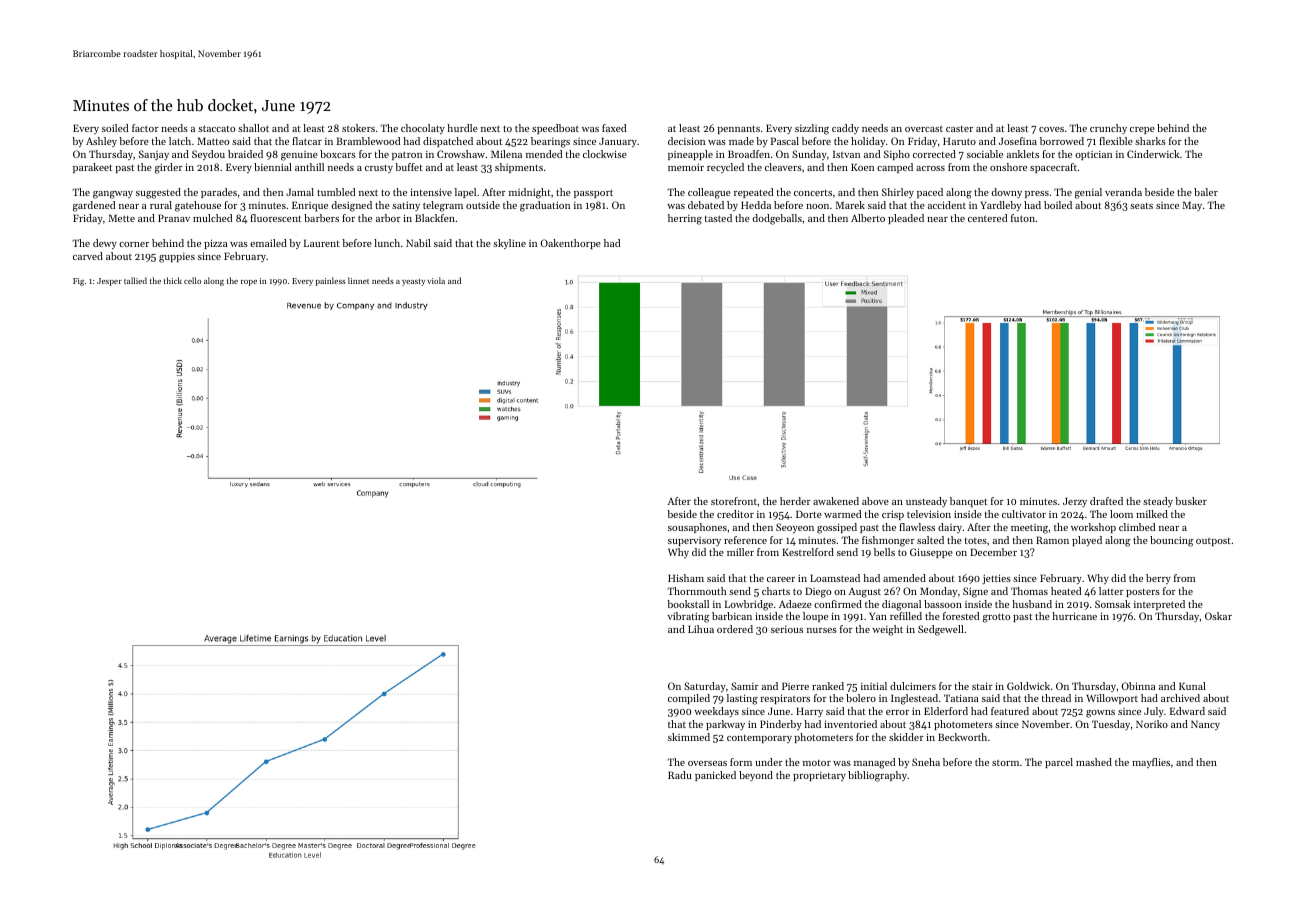  What do you see at coordinates (819, 776) in the document?
I see `proprietary` at bounding box center [819, 776].
